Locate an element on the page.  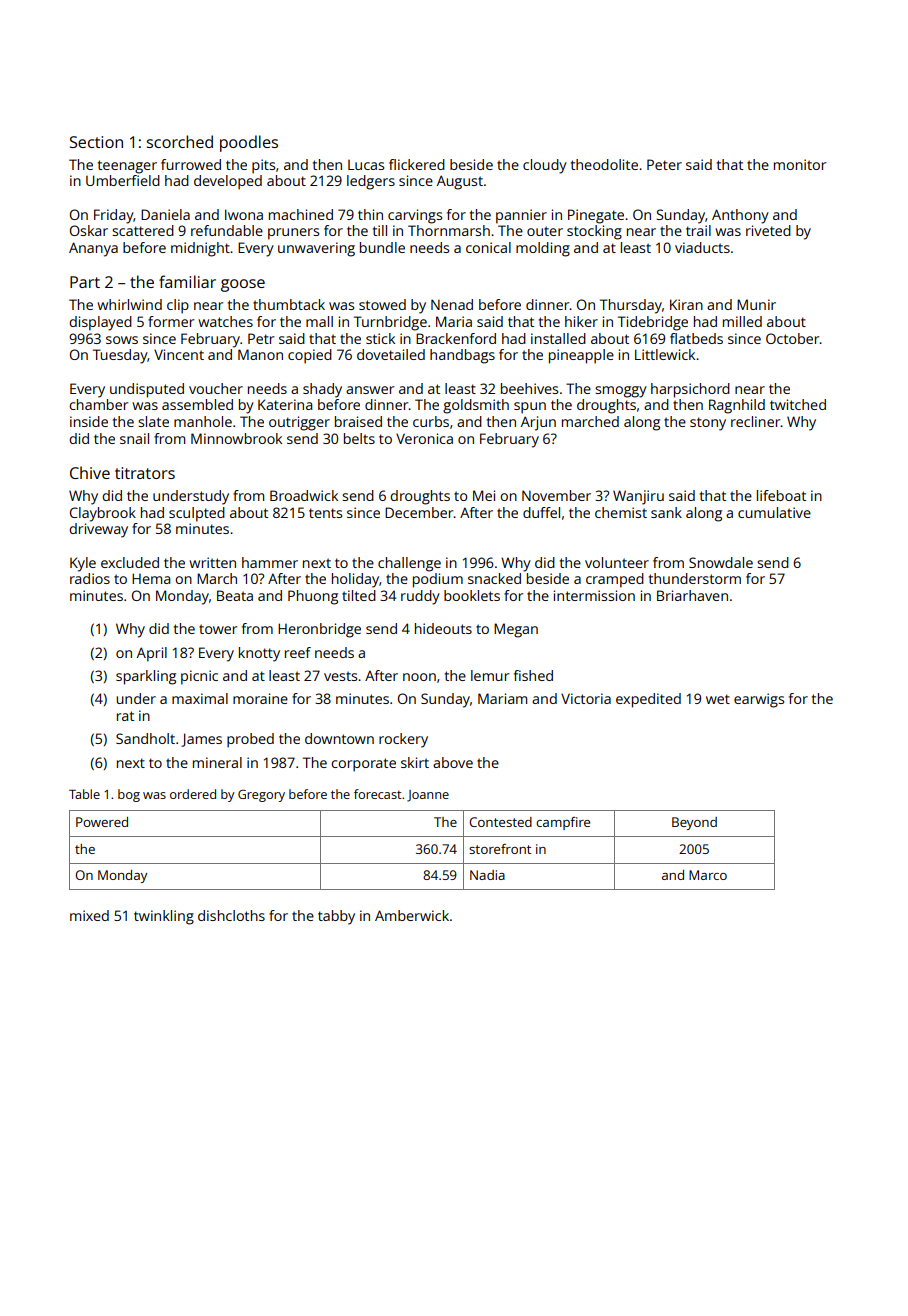
radios is located at coordinates (90, 578).
